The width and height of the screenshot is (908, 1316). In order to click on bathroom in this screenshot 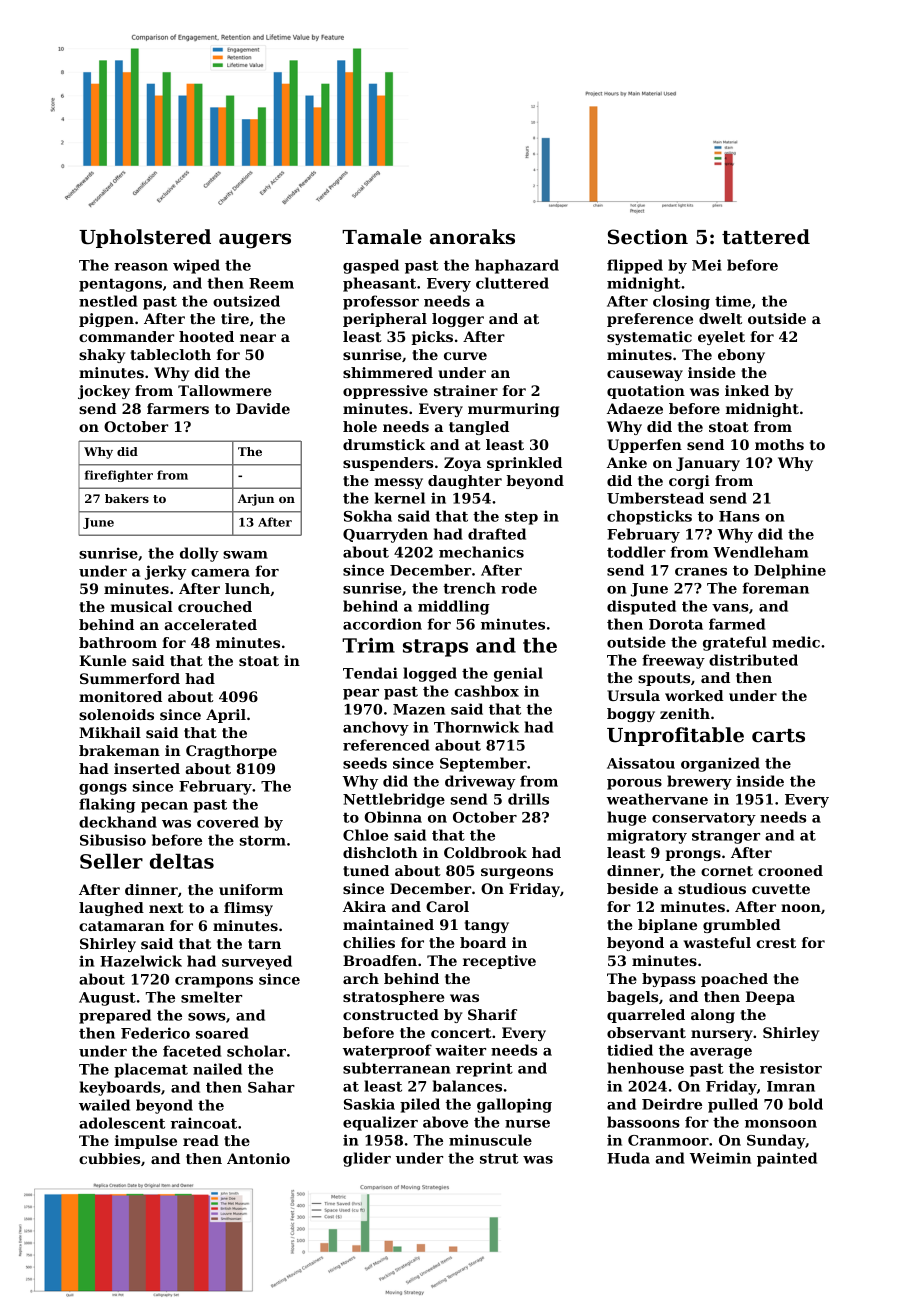, I will do `click(118, 642)`.
